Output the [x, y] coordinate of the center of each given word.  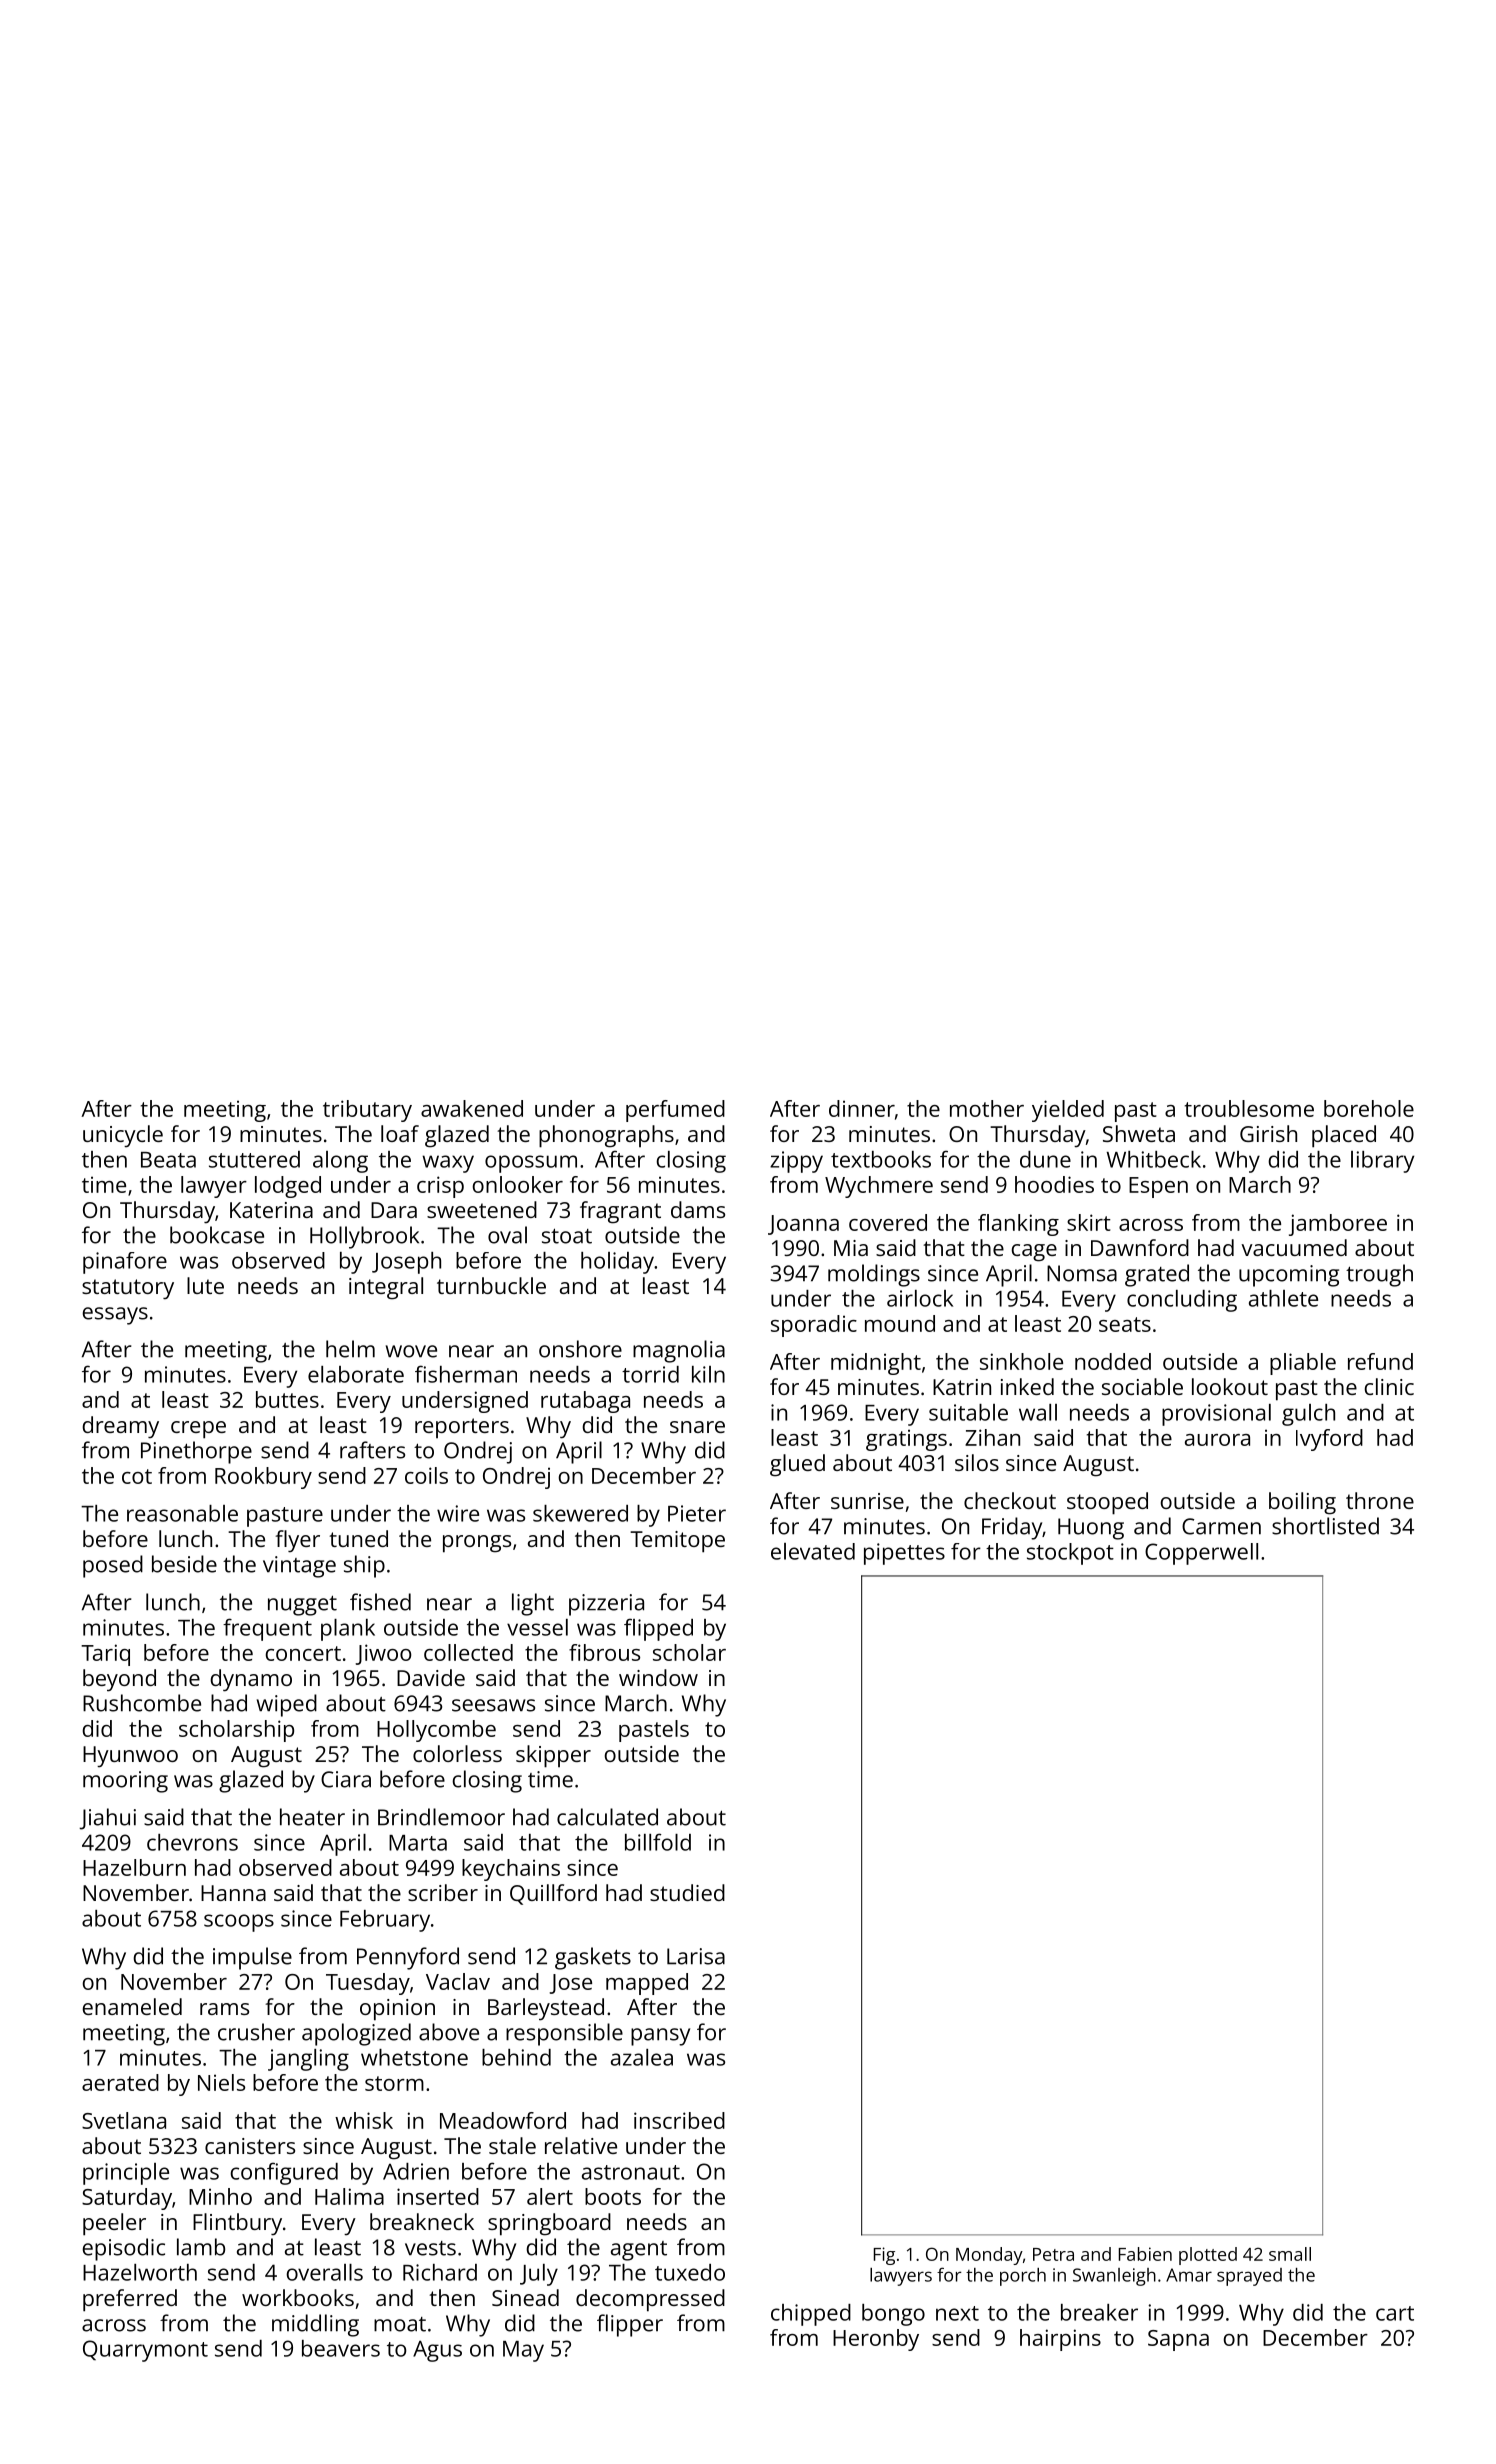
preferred [130, 2300]
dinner [862, 1108]
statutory [128, 1289]
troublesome [1249, 1108]
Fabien [1145, 2254]
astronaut [631, 2172]
